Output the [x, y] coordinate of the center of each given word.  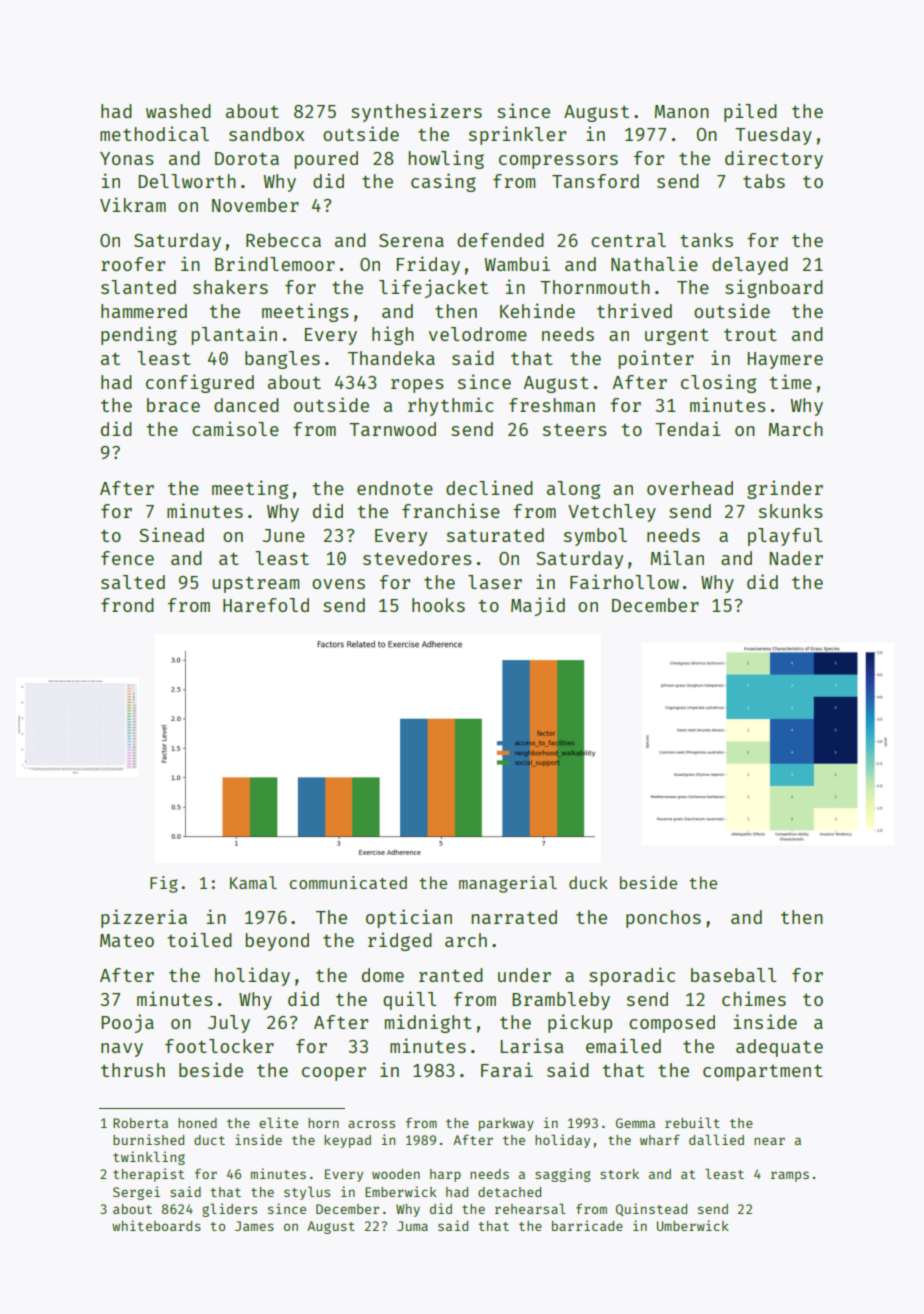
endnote [395, 488]
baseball [733, 975]
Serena [411, 240]
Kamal [253, 882]
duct [209, 1140]
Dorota [247, 158]
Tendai [688, 428]
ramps [790, 1176]
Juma [412, 1226]
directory [774, 159]
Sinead [171, 534]
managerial [508, 884]
